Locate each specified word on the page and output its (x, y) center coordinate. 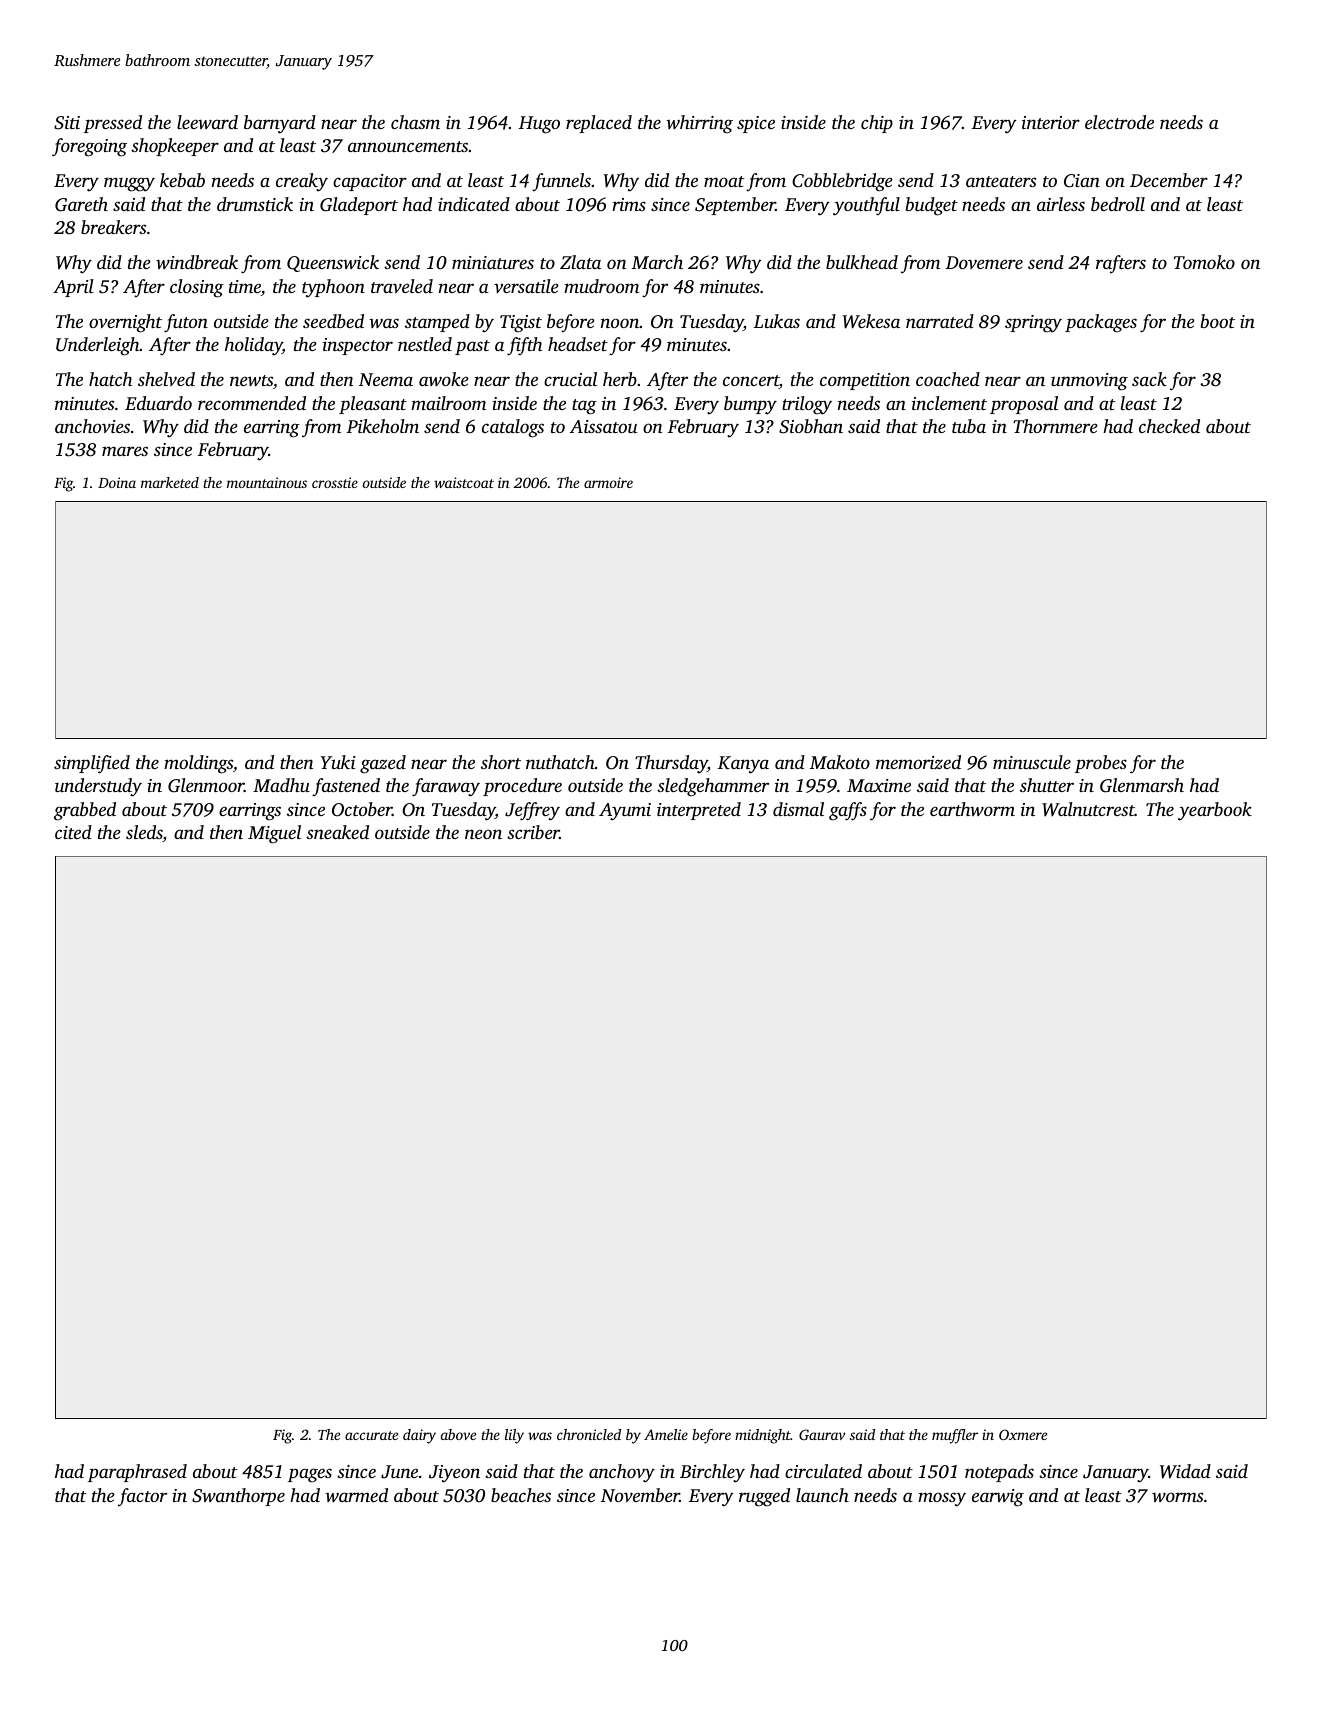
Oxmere (1023, 1434)
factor (142, 1497)
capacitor (370, 182)
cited (73, 832)
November (640, 1495)
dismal (798, 809)
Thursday (671, 764)
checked (1169, 426)
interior (1051, 122)
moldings (198, 764)
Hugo (539, 125)
